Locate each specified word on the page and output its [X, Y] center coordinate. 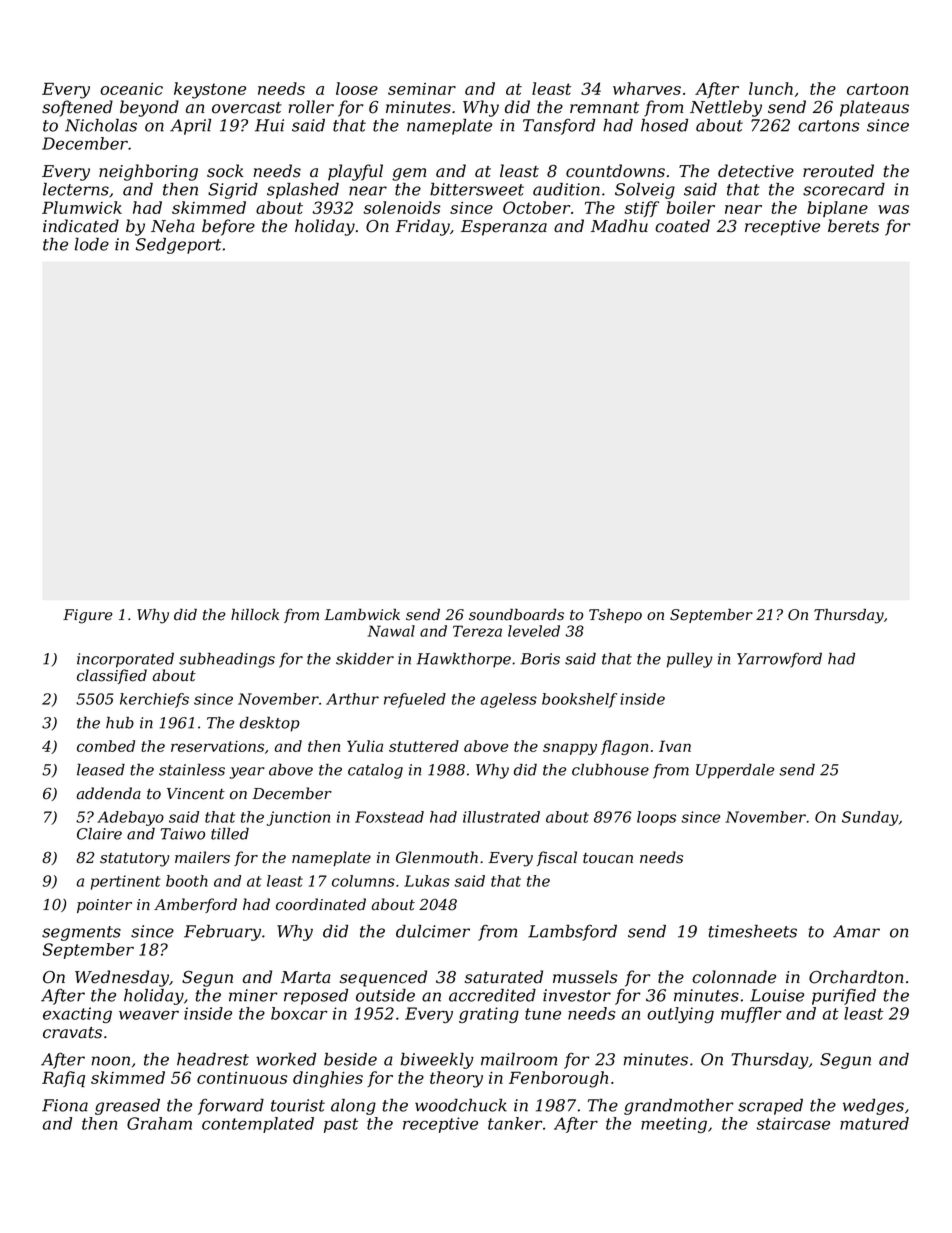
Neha [173, 226]
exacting [77, 1015]
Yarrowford [779, 660]
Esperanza [504, 228]
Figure [88, 616]
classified [112, 676]
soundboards [516, 614]
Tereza [477, 631]
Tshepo [615, 615]
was [893, 209]
